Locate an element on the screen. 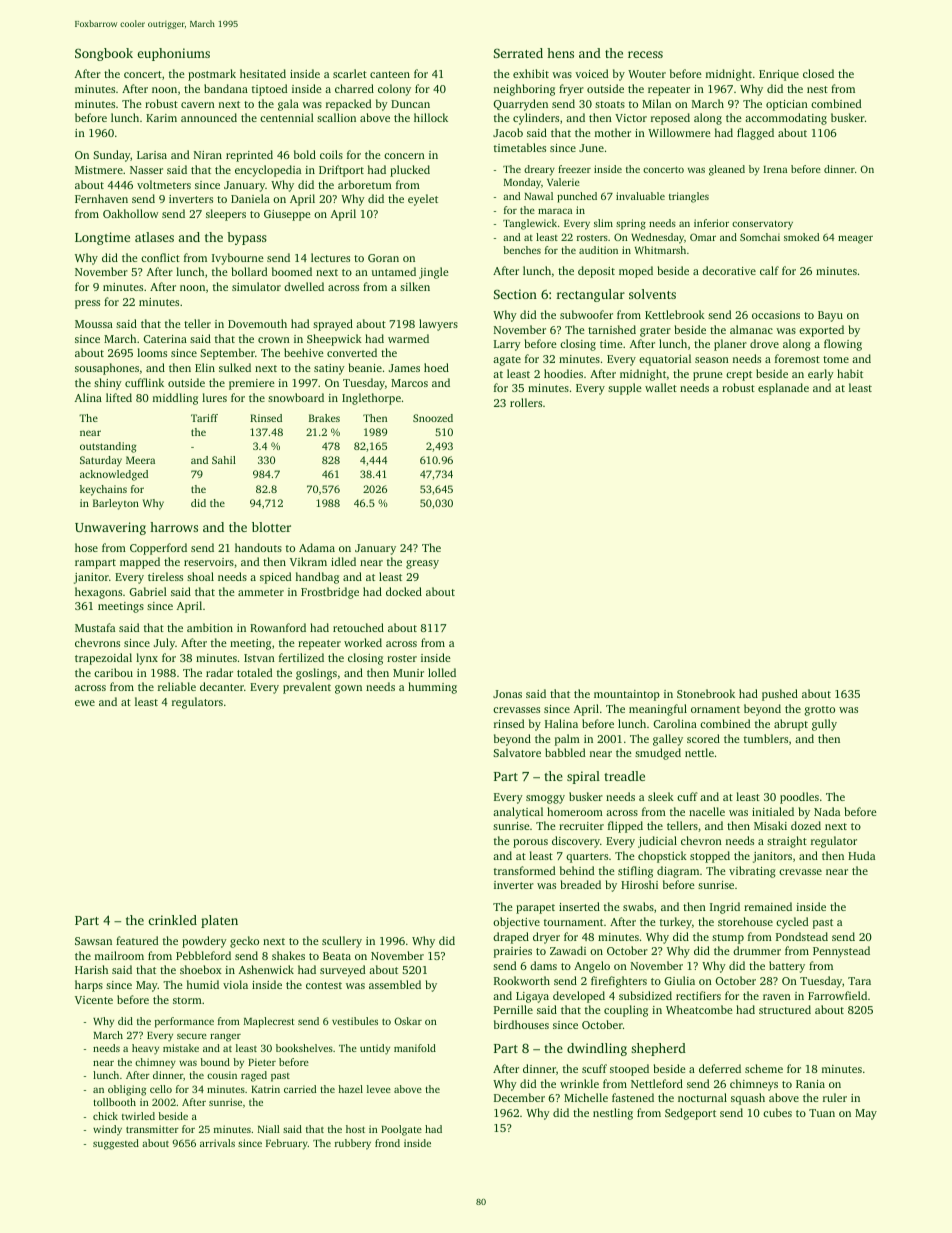  esplanade is located at coordinates (783, 389).
